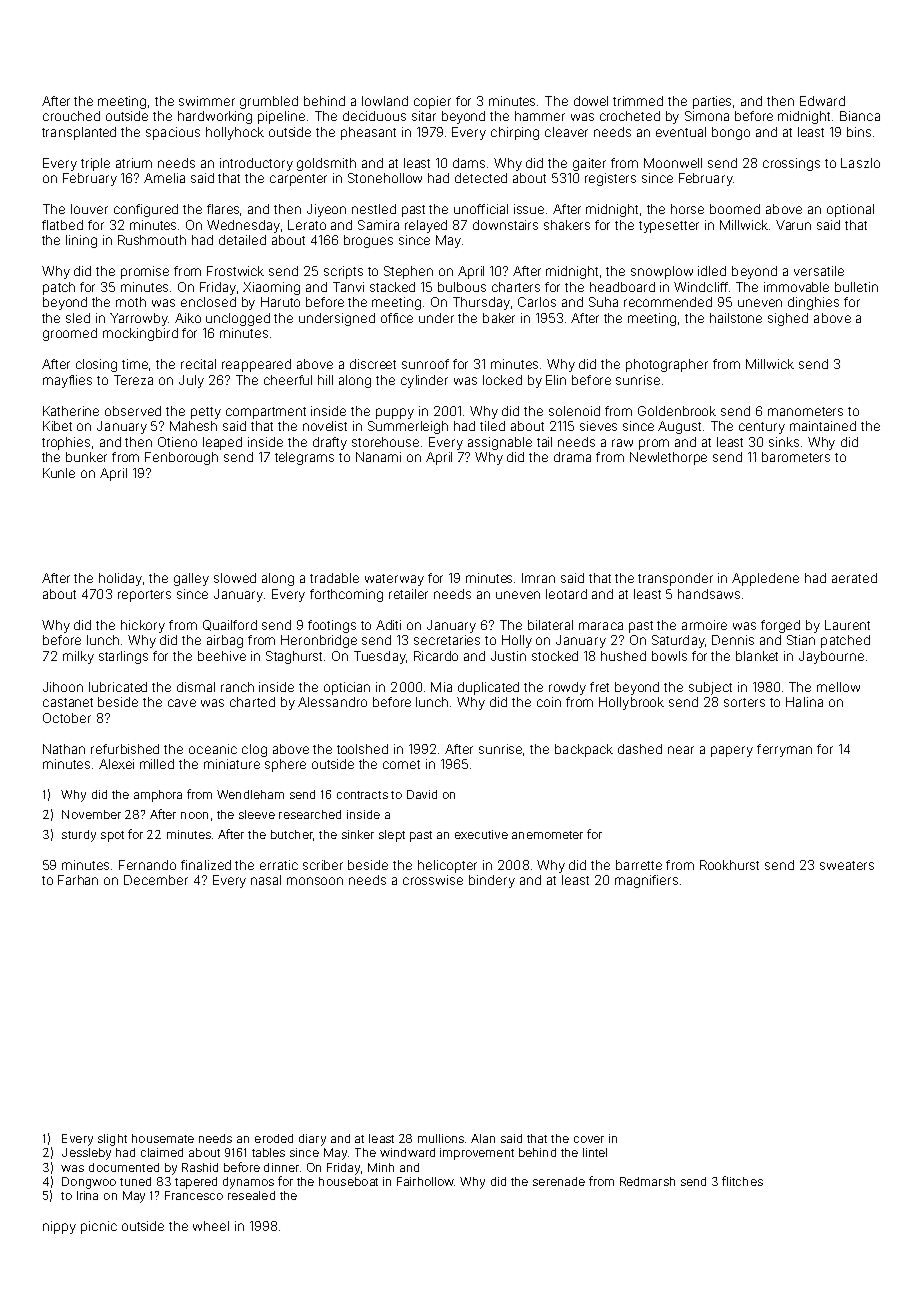  What do you see at coordinates (432, 102) in the document?
I see `copier` at bounding box center [432, 102].
